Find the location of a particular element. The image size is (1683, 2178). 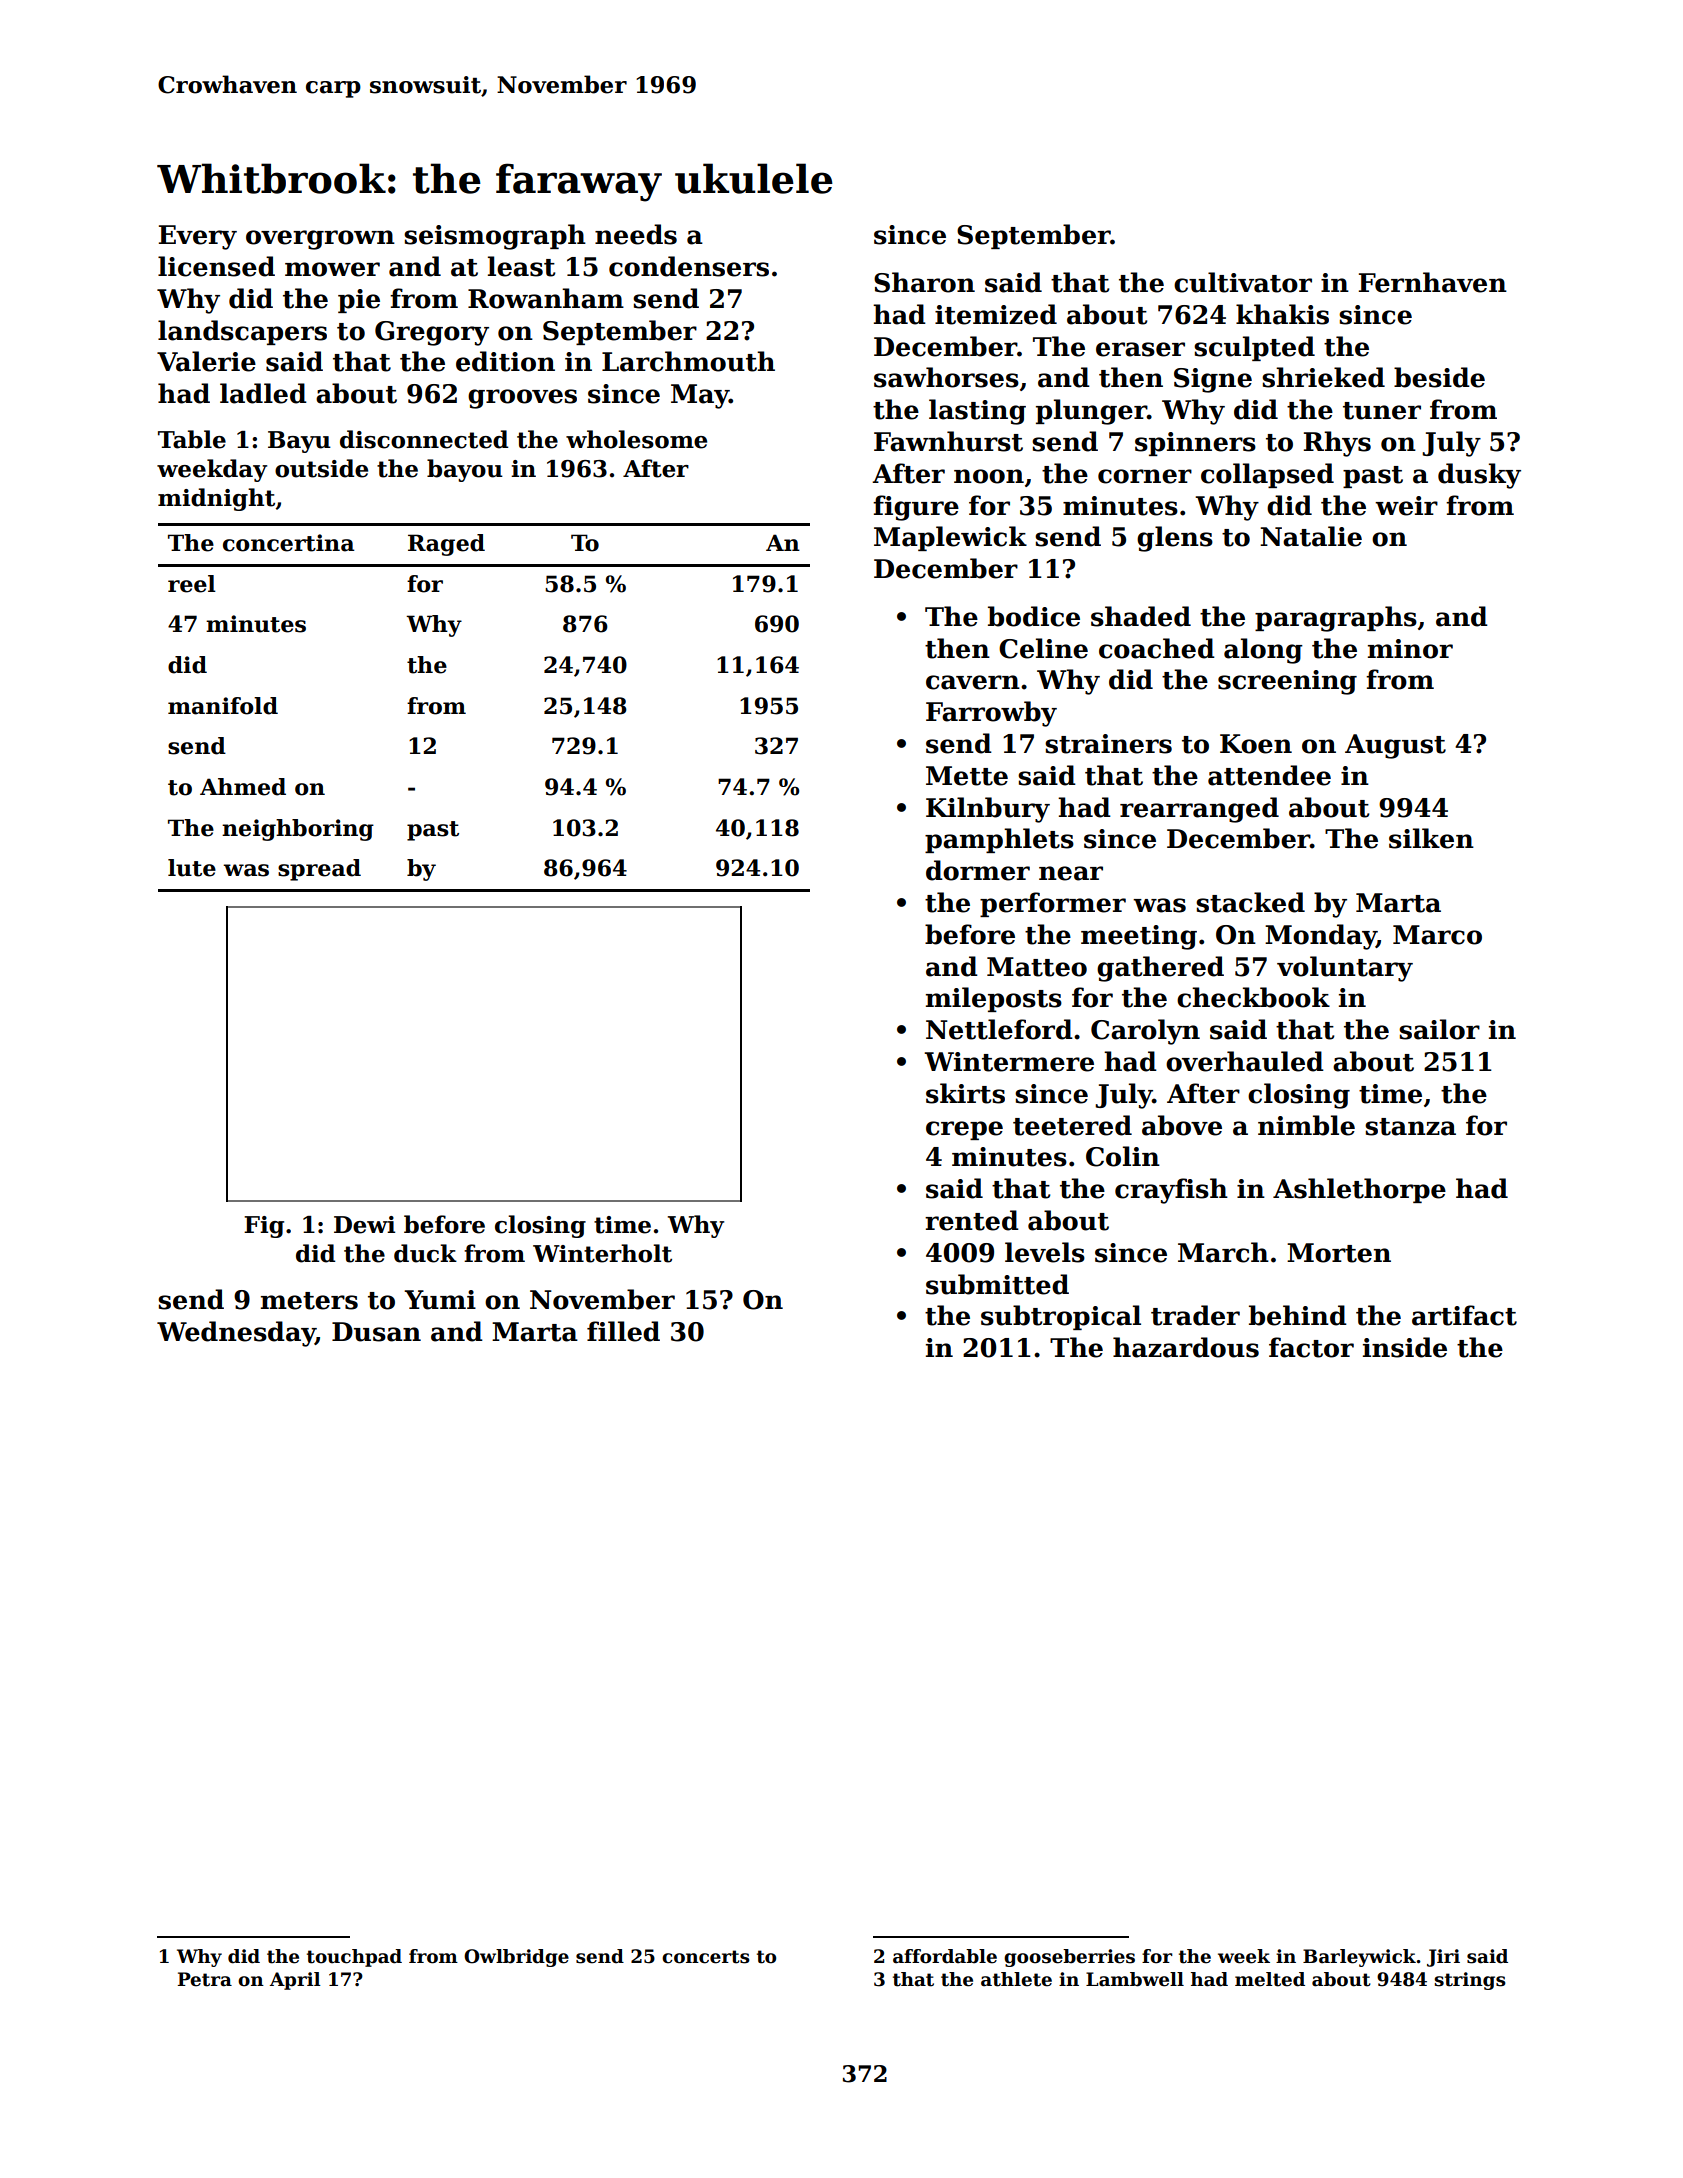

Owlbridge is located at coordinates (516, 1958).
